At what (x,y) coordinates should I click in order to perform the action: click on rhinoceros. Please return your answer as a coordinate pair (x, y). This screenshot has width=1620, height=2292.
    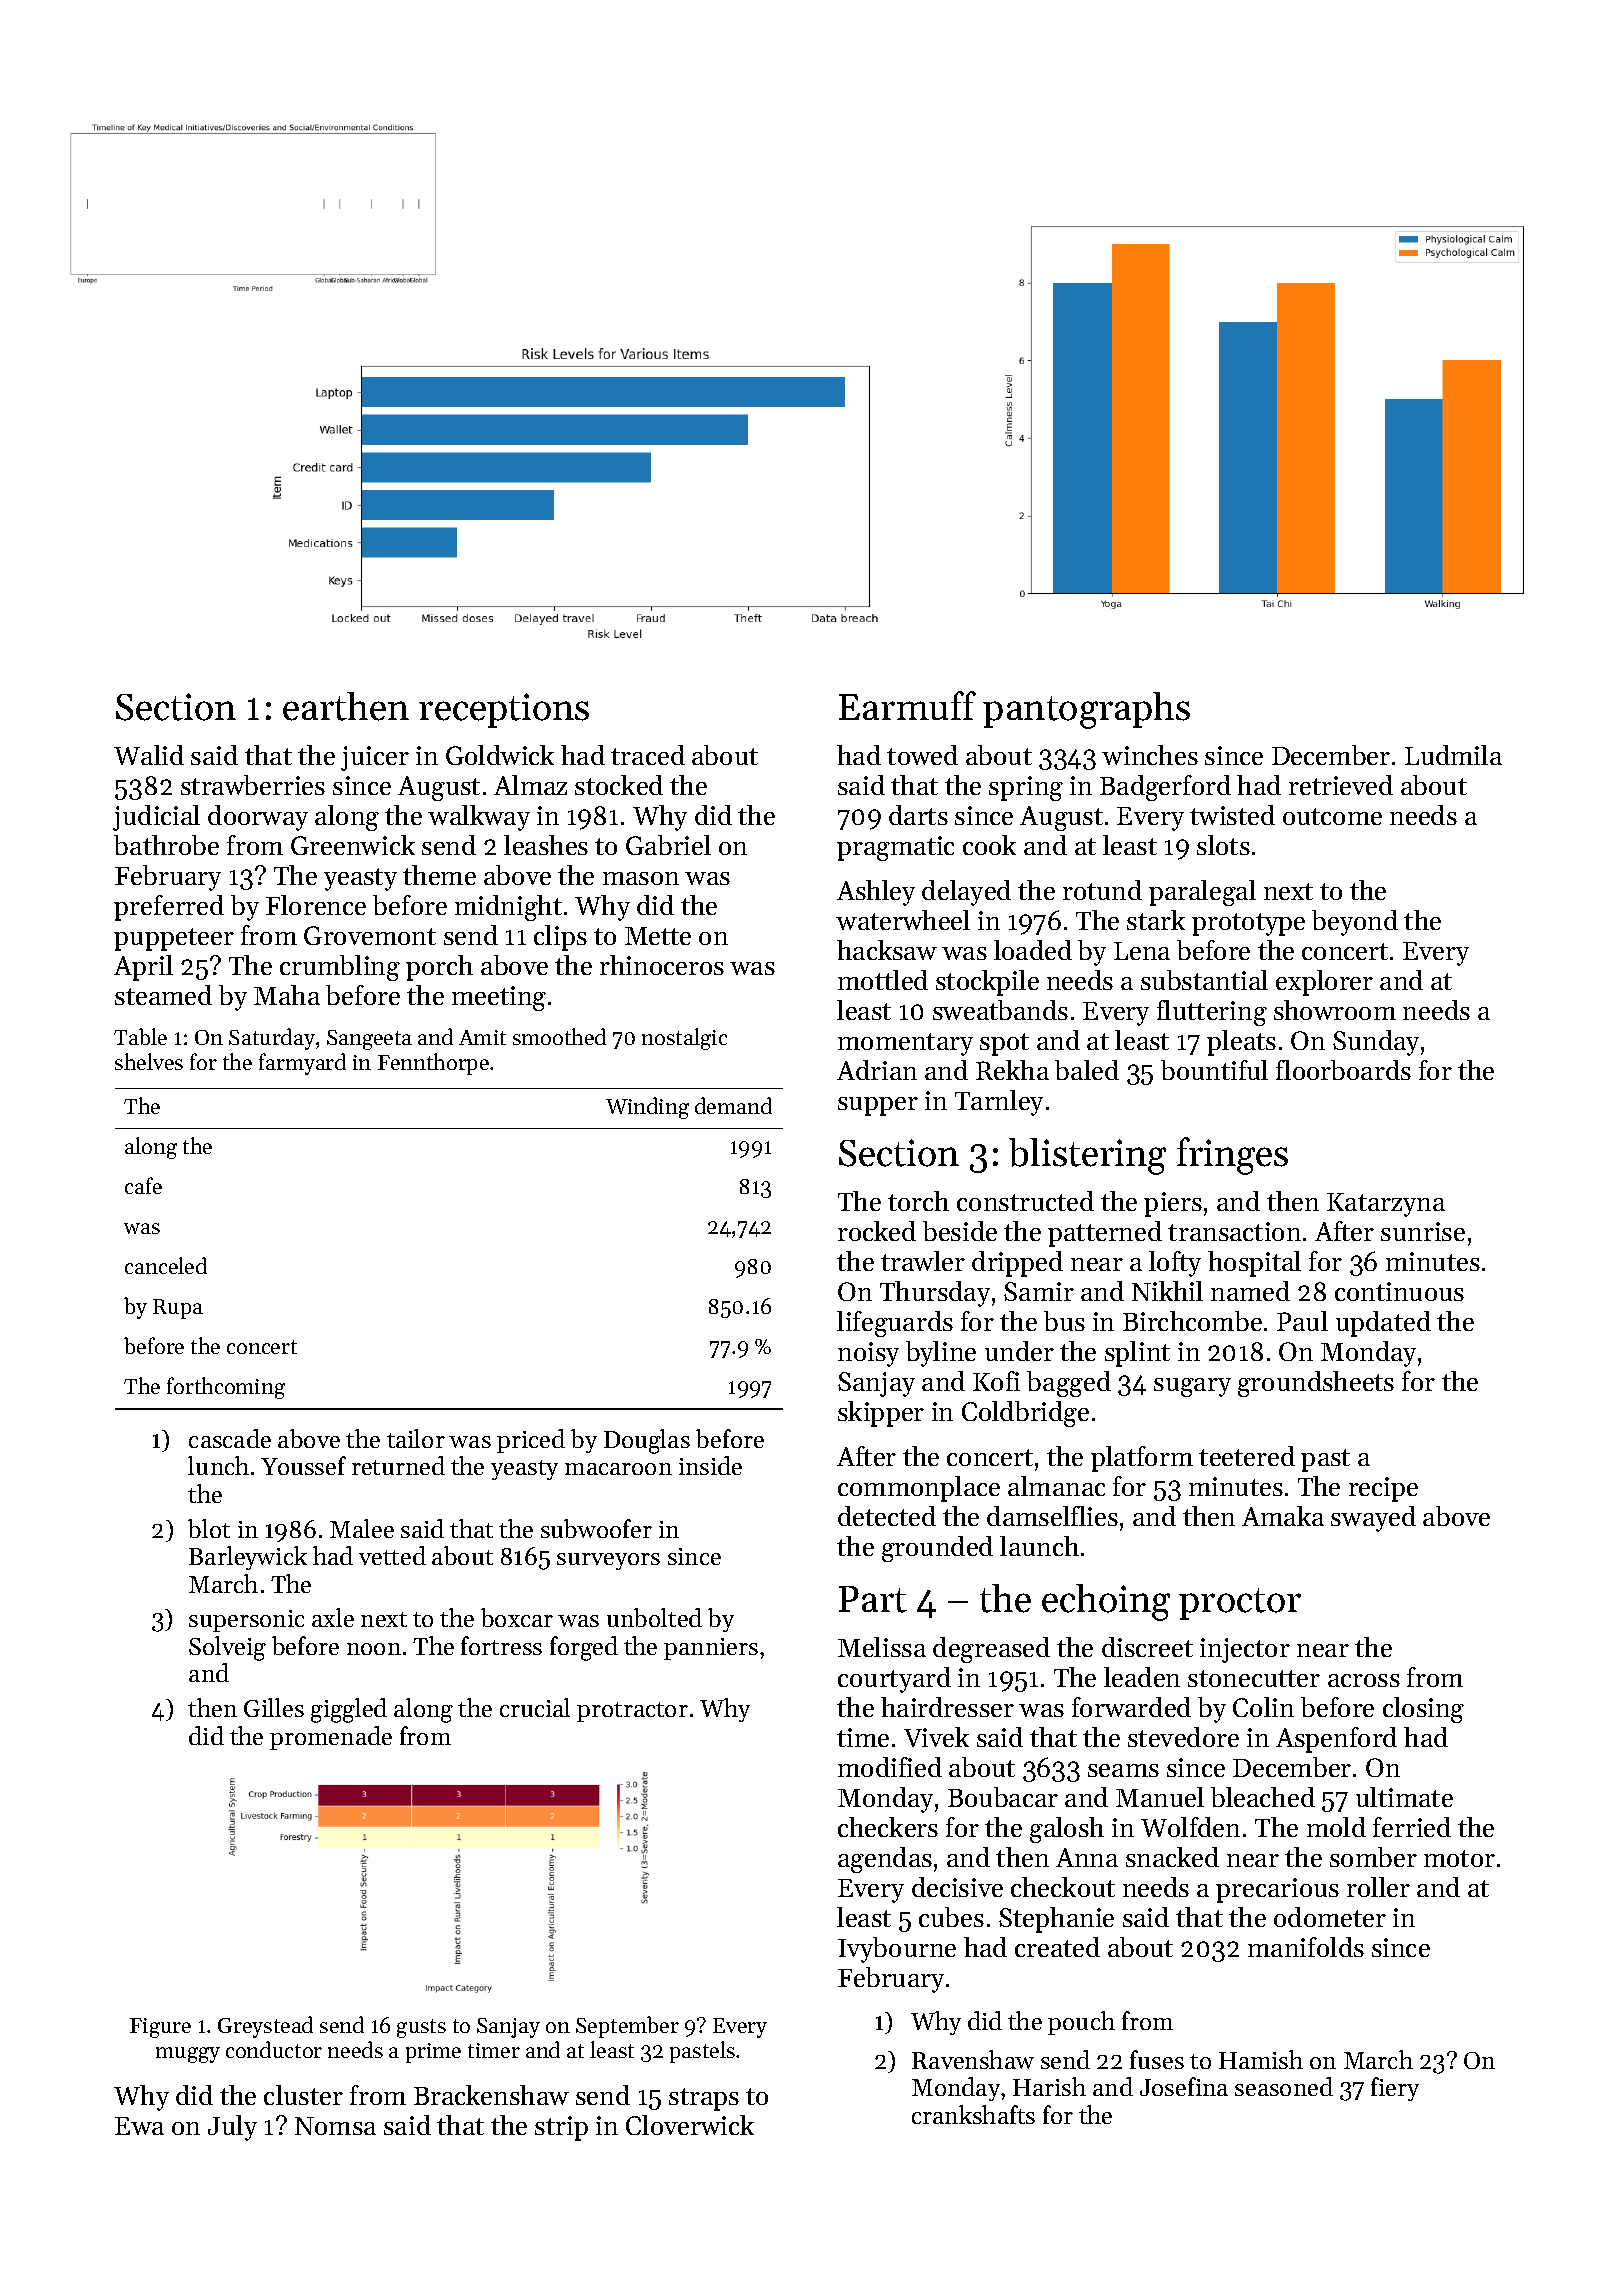
    Looking at the image, I should click on (662, 965).
